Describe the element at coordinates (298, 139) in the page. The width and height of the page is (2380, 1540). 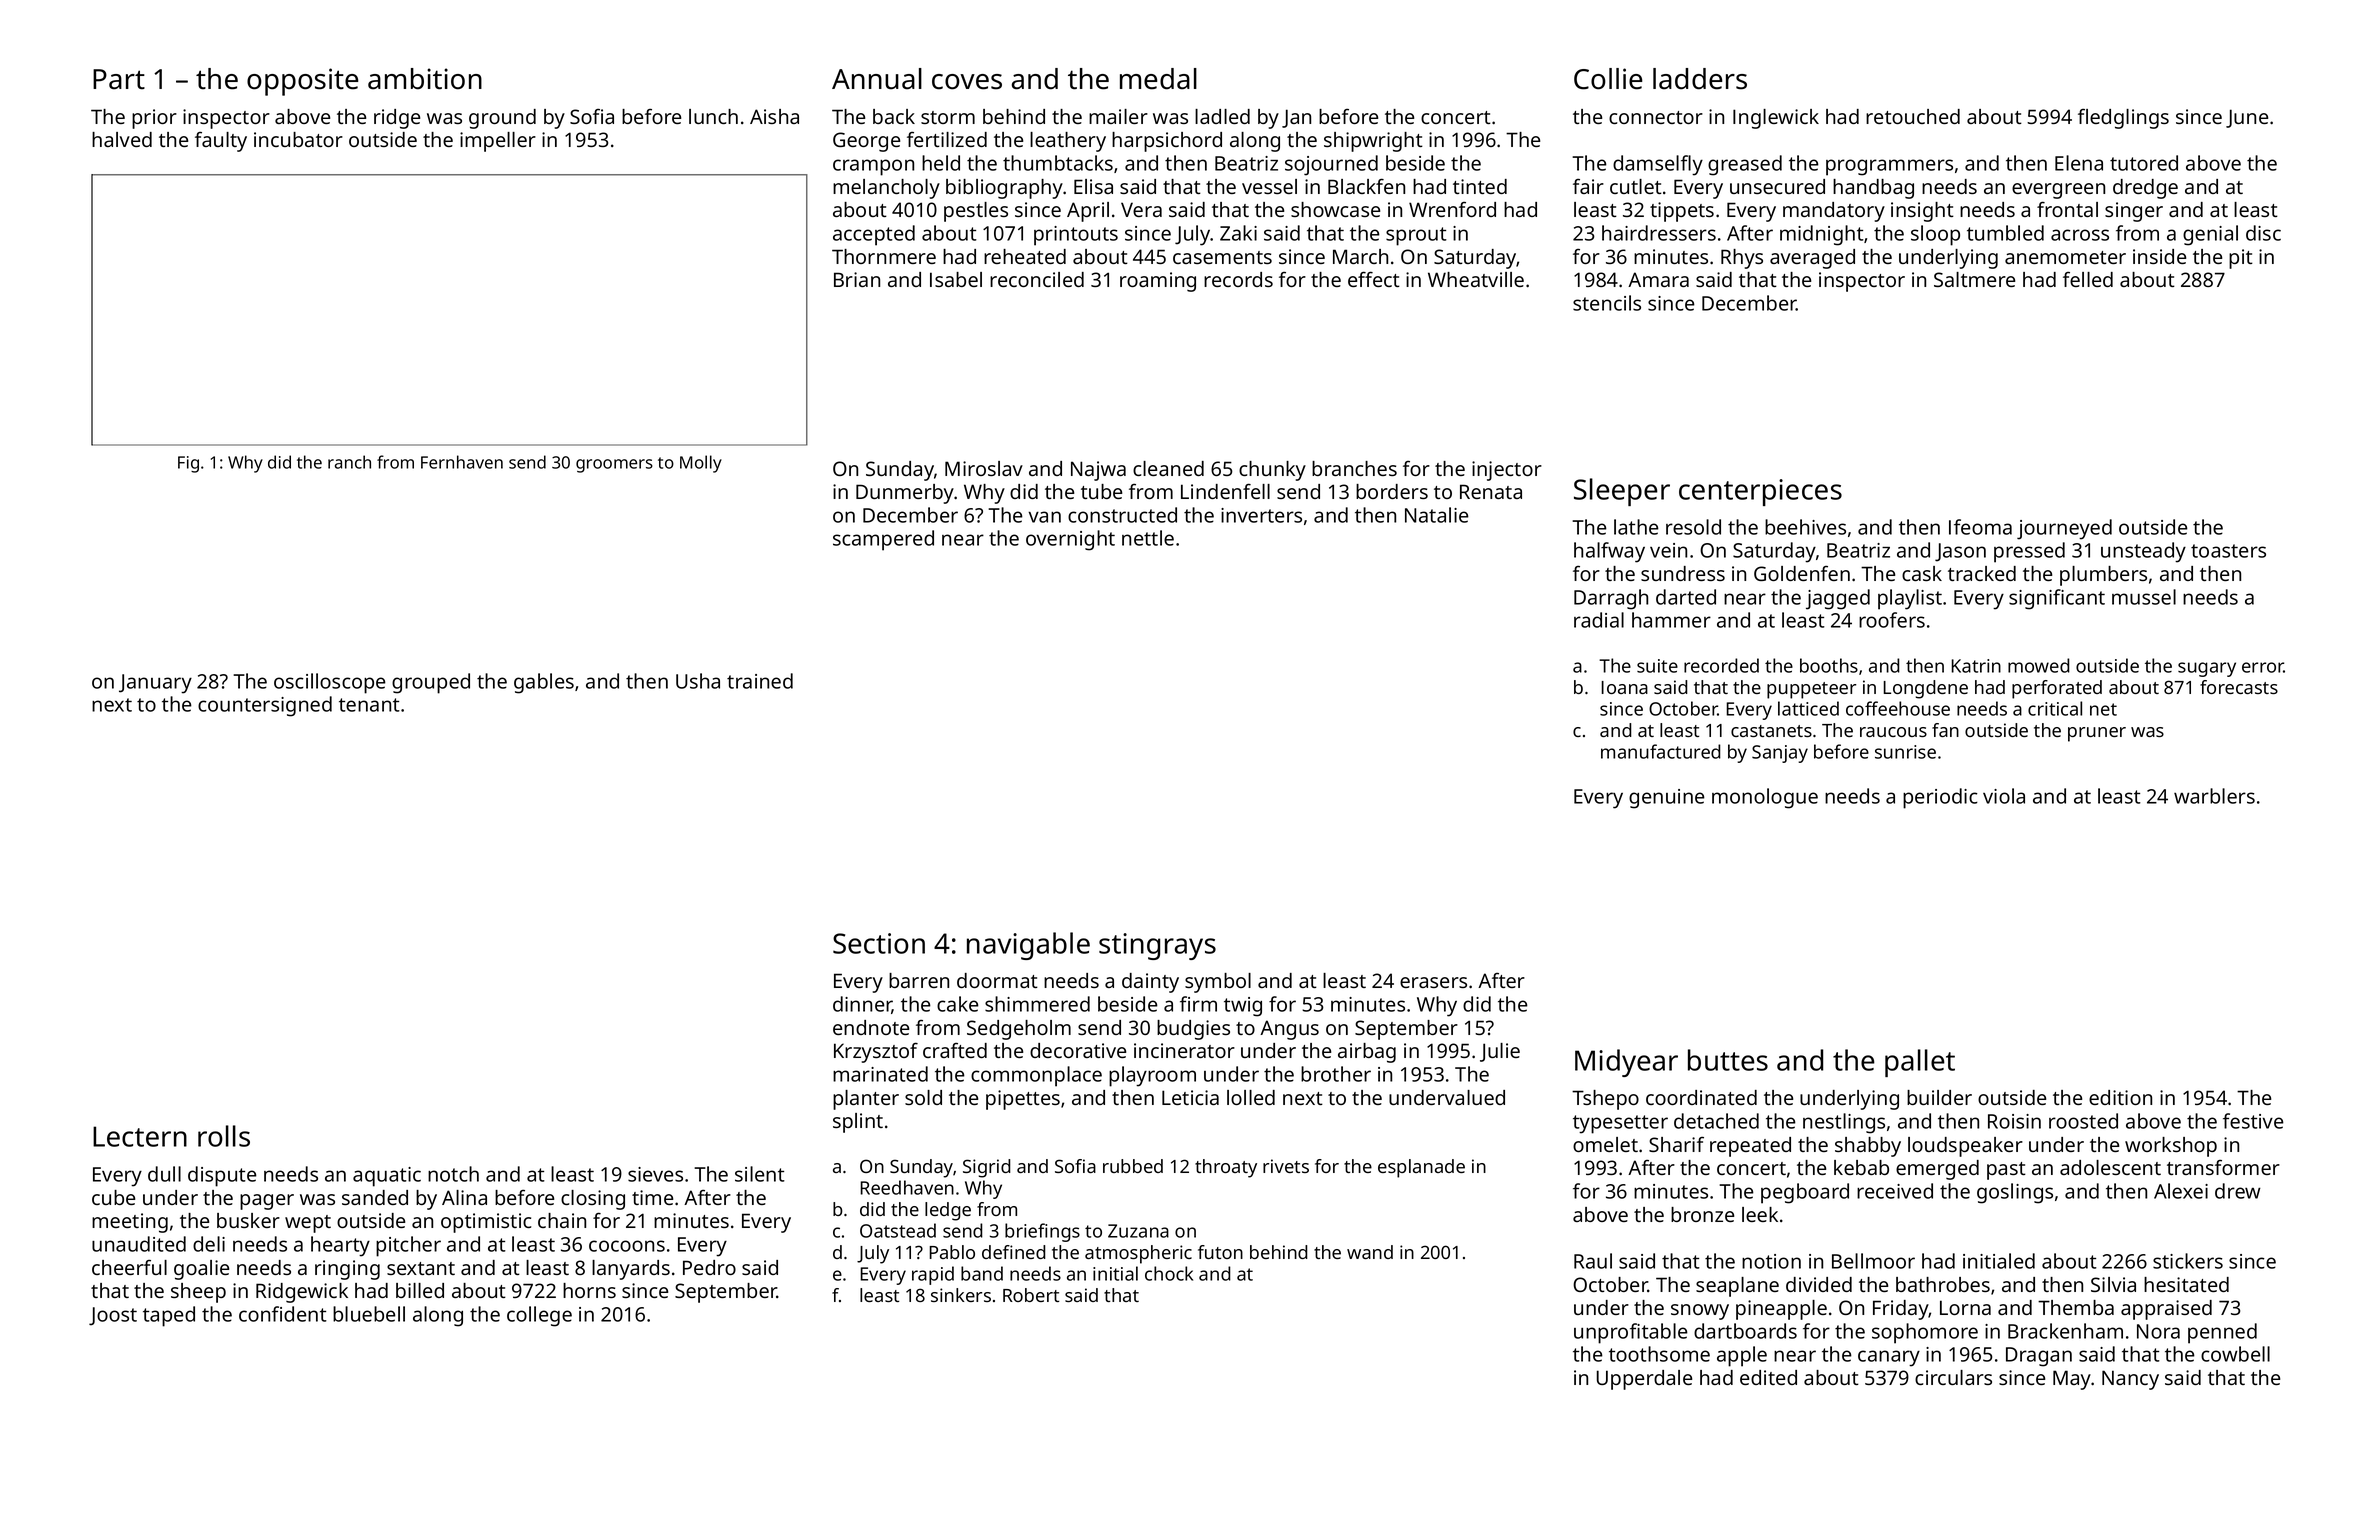
I see `incubator` at that location.
